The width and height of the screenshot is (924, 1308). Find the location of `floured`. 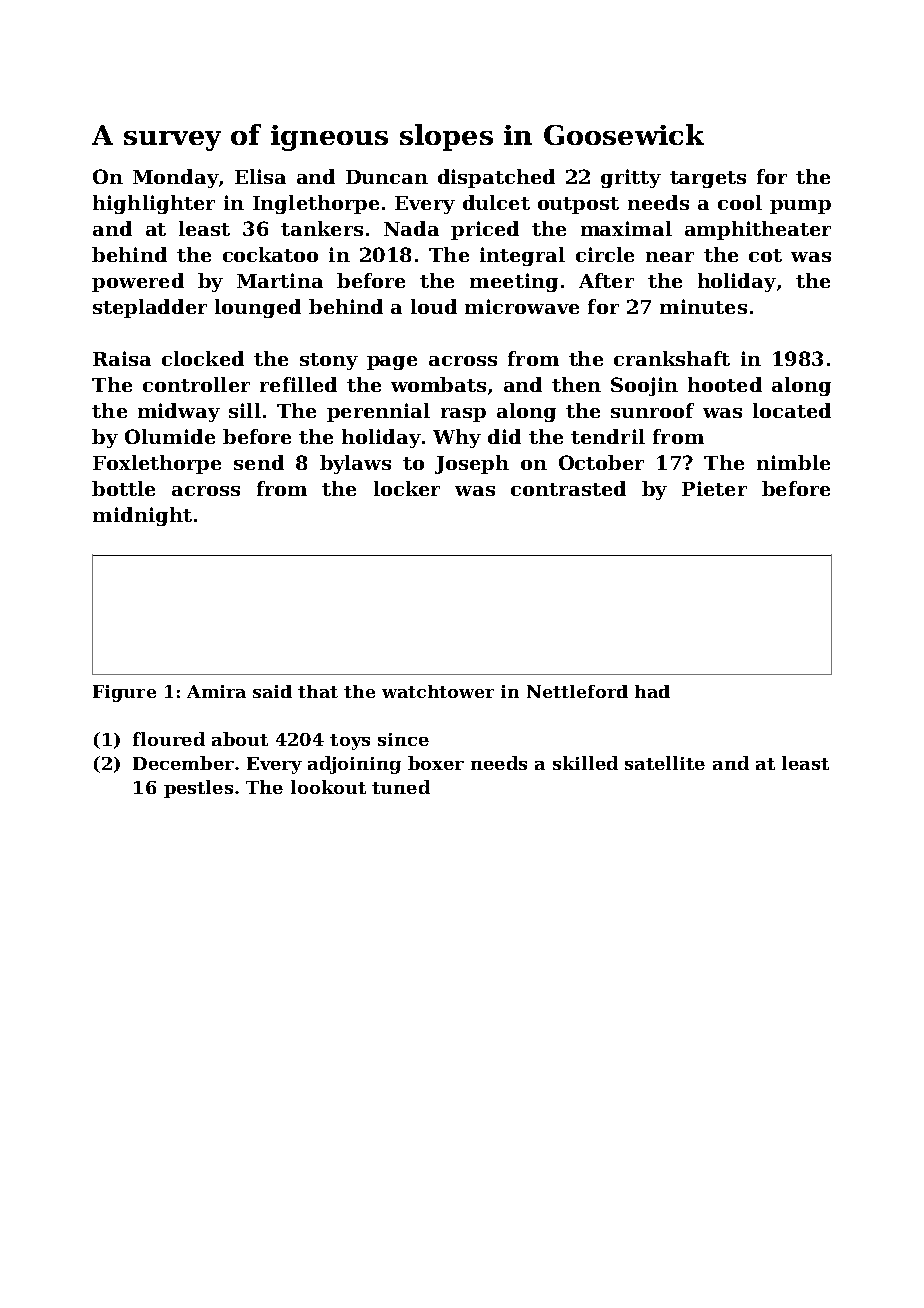

floured is located at coordinates (169, 739).
